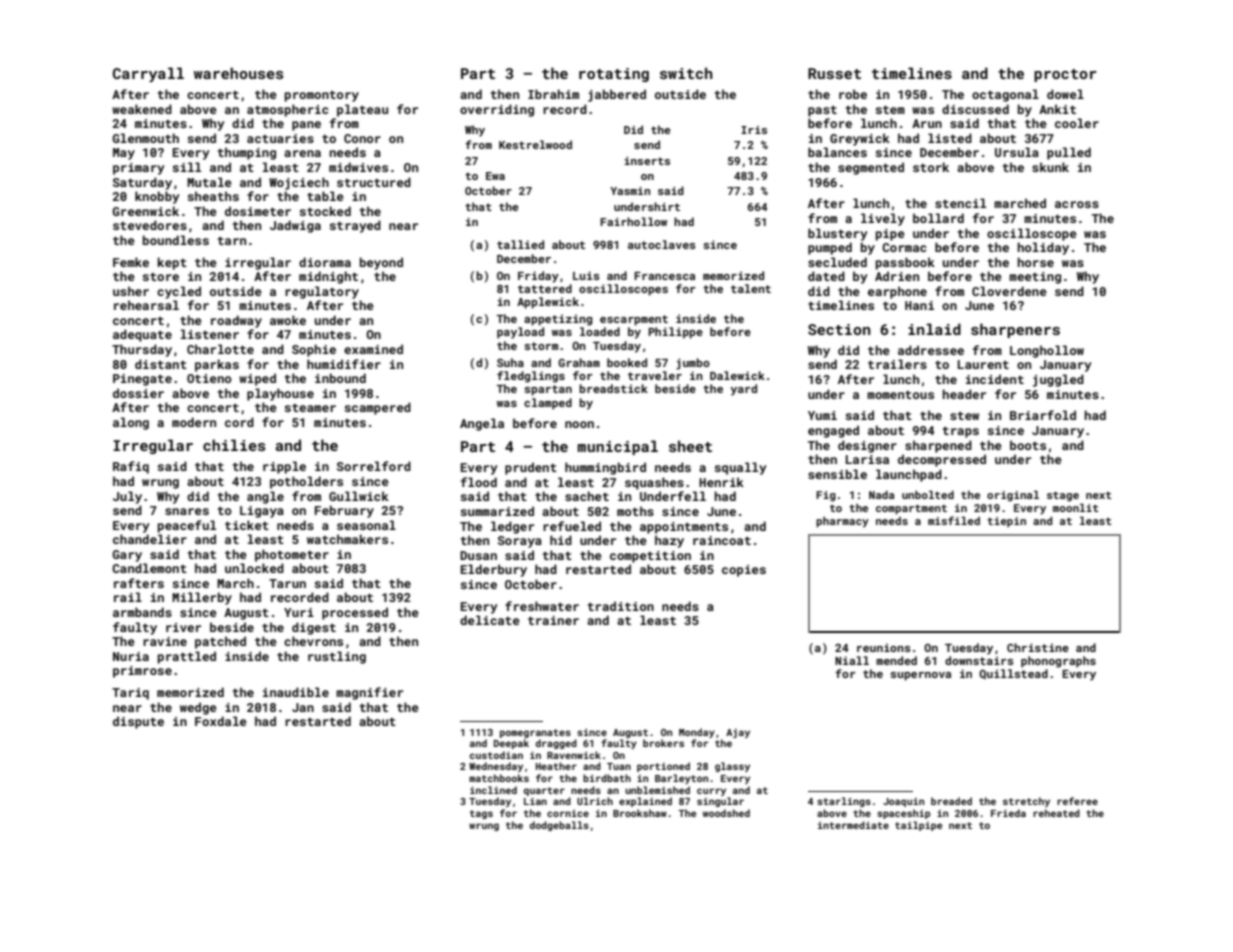  What do you see at coordinates (1038, 647) in the screenshot?
I see `Christine` at bounding box center [1038, 647].
